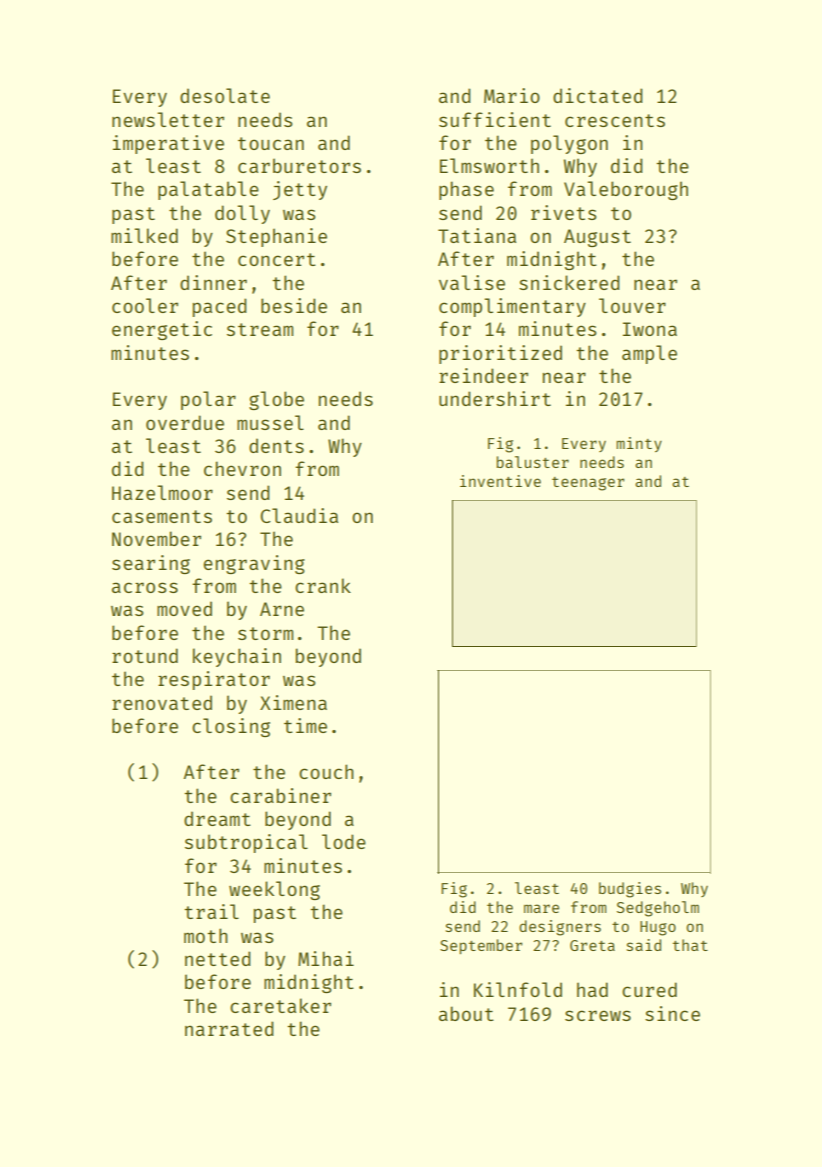 The height and width of the screenshot is (1167, 822). Describe the element at coordinates (229, 1028) in the screenshot. I see `narrated` at that location.
